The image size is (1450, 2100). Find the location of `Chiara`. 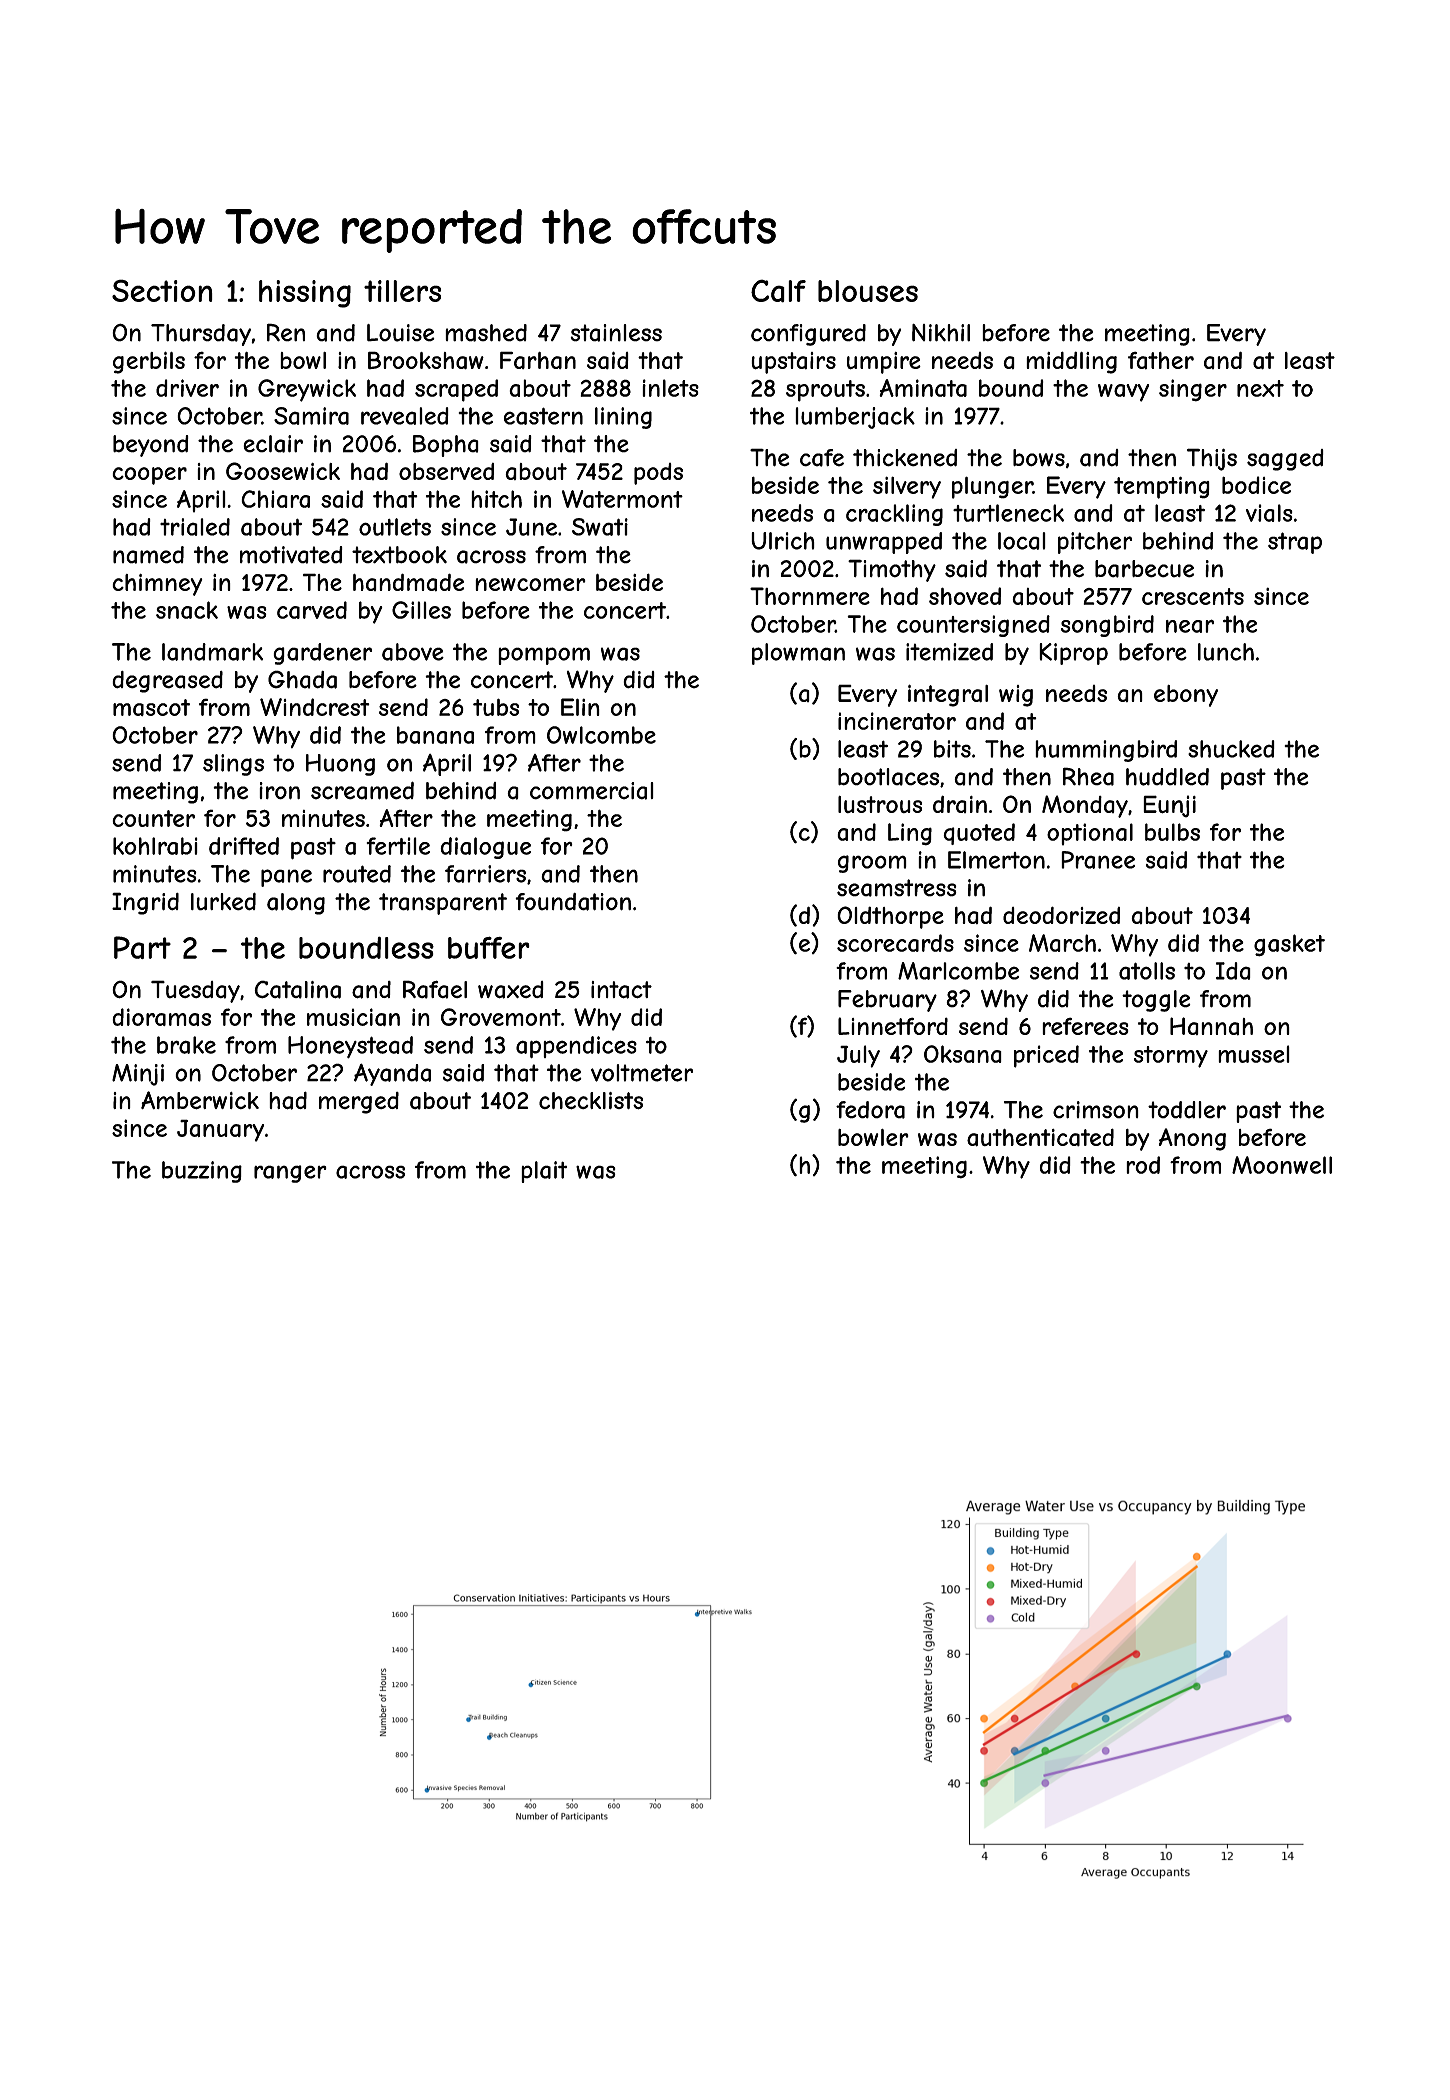

Chiara is located at coordinates (275, 499).
